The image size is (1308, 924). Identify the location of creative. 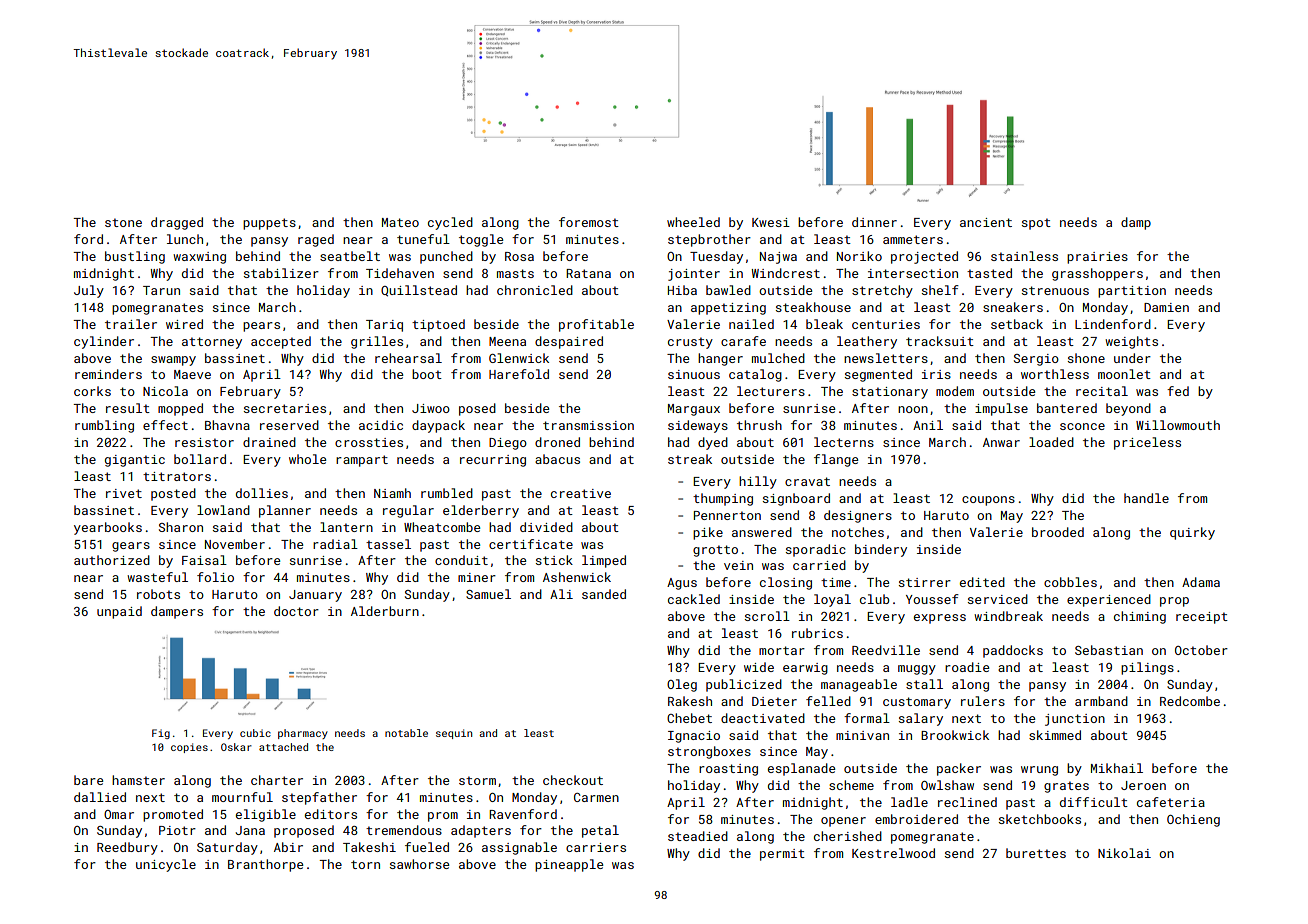
(581, 493).
